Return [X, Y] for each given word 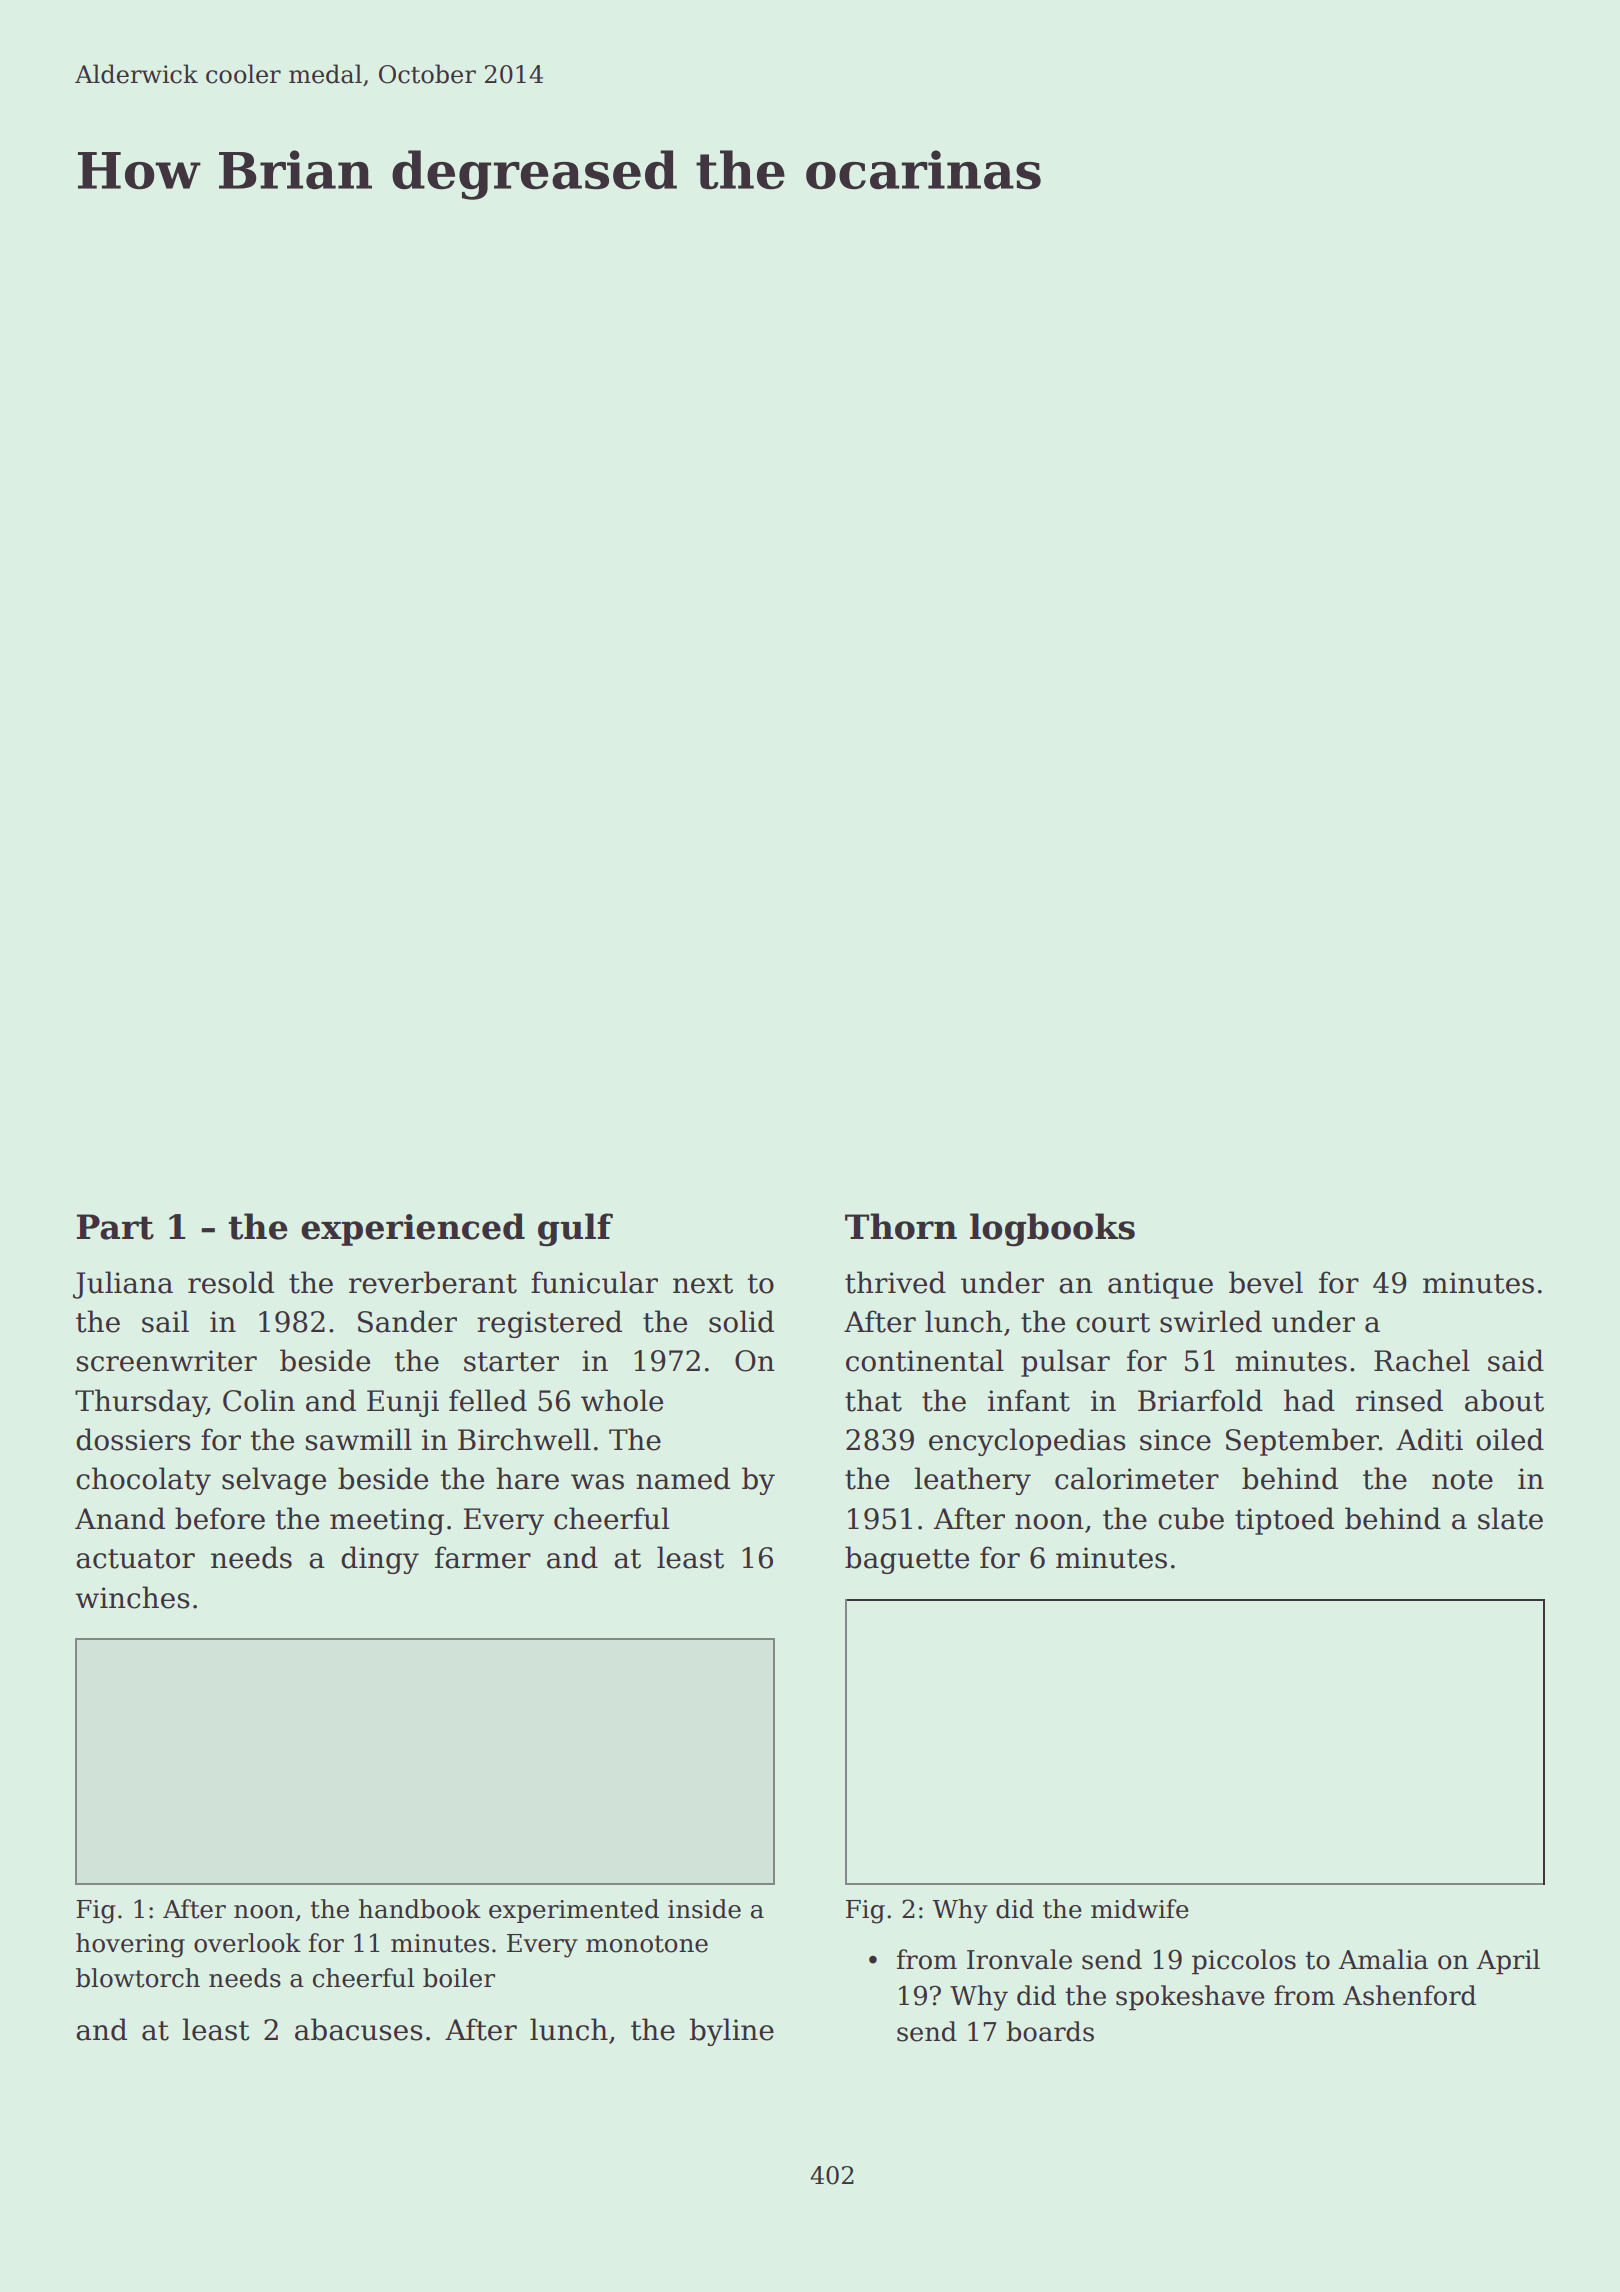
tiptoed [1284, 1521]
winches [132, 1597]
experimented [574, 1911]
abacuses [359, 2029]
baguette [907, 1560]
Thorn [901, 1226]
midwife [1140, 1909]
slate [1510, 1518]
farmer [483, 1557]
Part [115, 1227]
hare [527, 1478]
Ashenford [1409, 1995]
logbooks [1052, 1230]
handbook [420, 1909]
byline [731, 2032]
